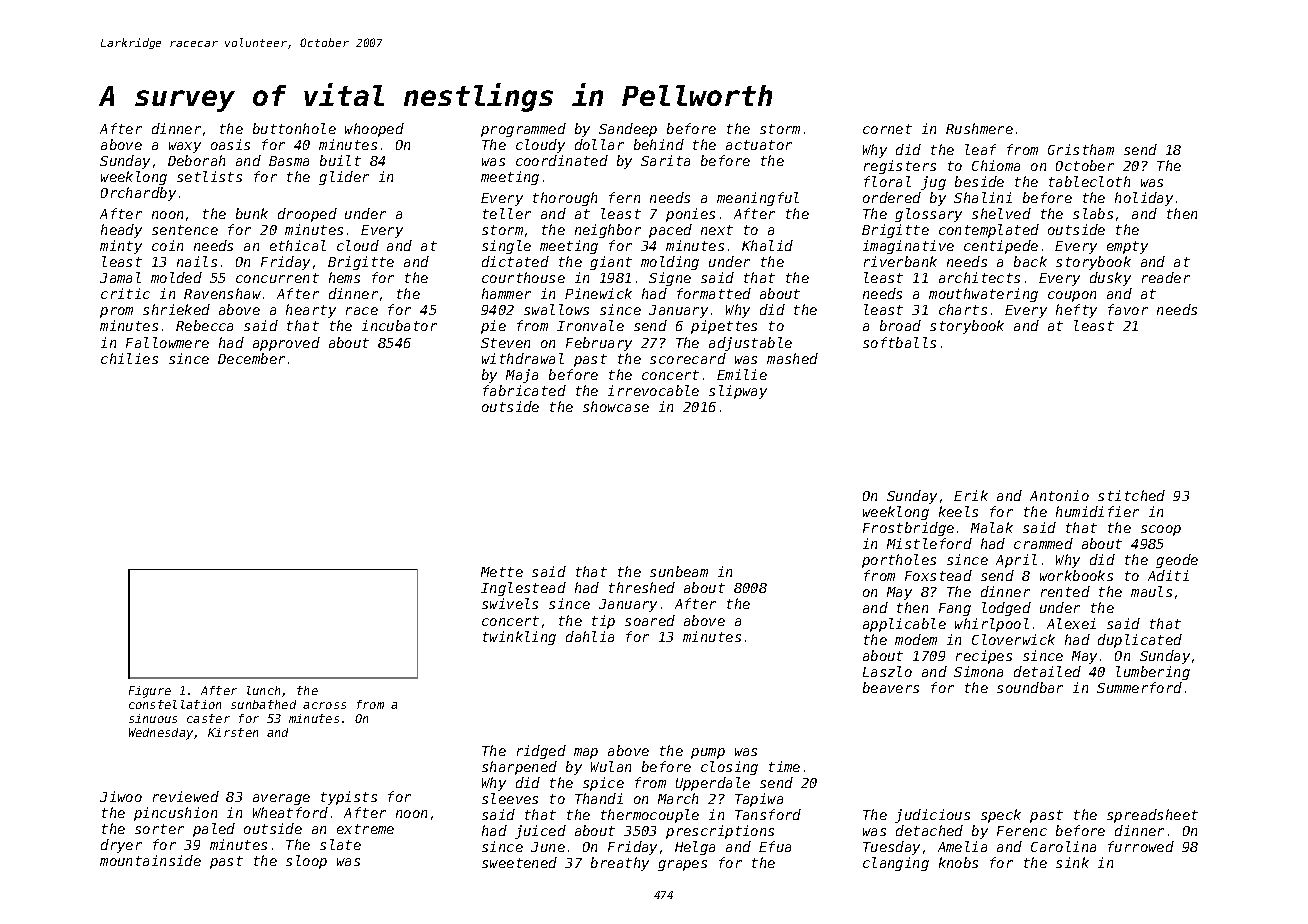 The width and height of the page is (1308, 924). I want to click on buttonhole, so click(294, 128).
